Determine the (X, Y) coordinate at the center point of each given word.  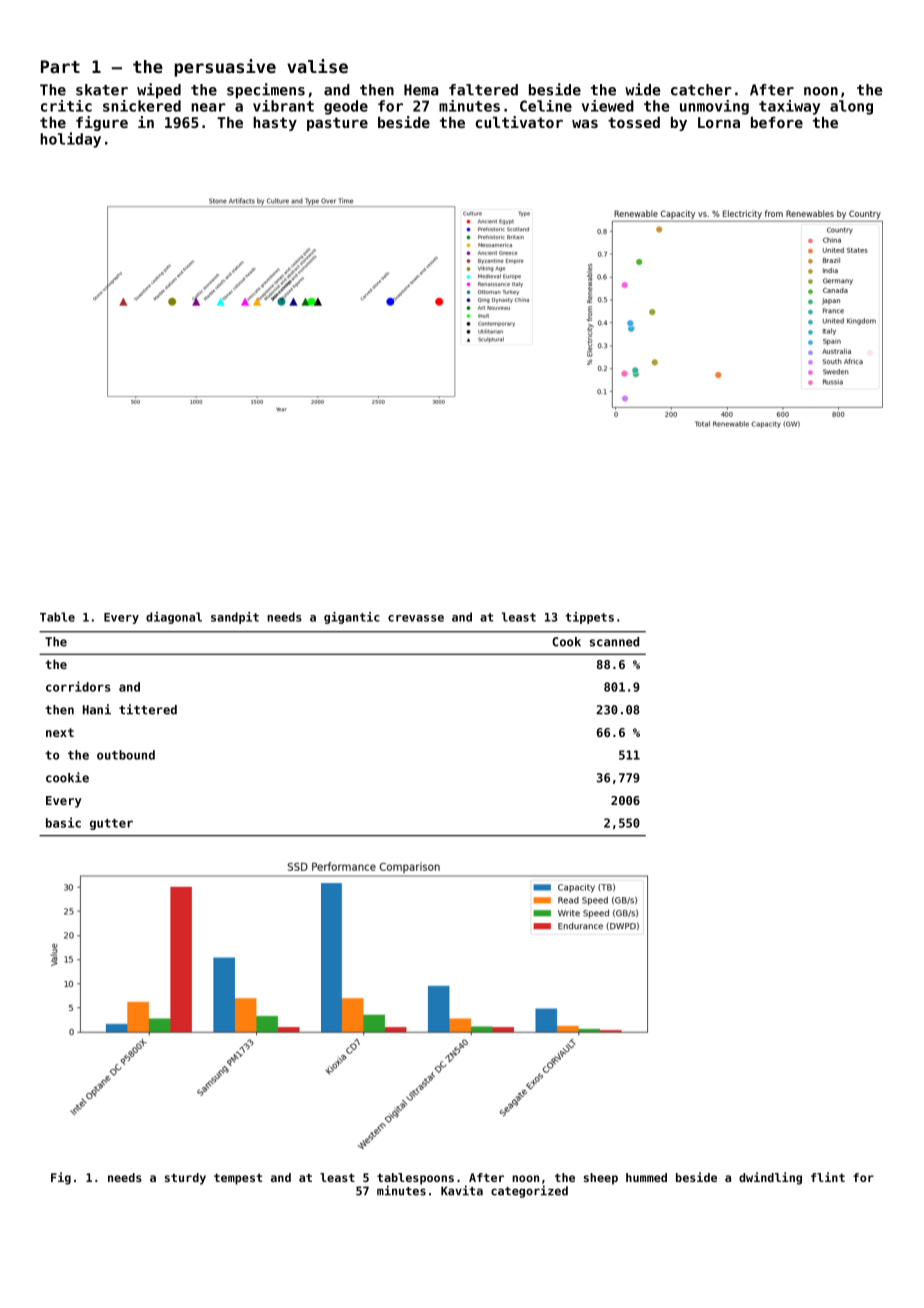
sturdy (185, 1179)
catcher (701, 90)
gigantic (352, 618)
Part (60, 66)
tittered (148, 709)
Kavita (462, 1190)
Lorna (719, 122)
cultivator (519, 122)
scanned (614, 642)
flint (828, 1177)
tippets (589, 618)
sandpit (235, 618)
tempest (238, 1179)
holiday (70, 140)
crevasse (416, 618)
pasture (337, 124)
